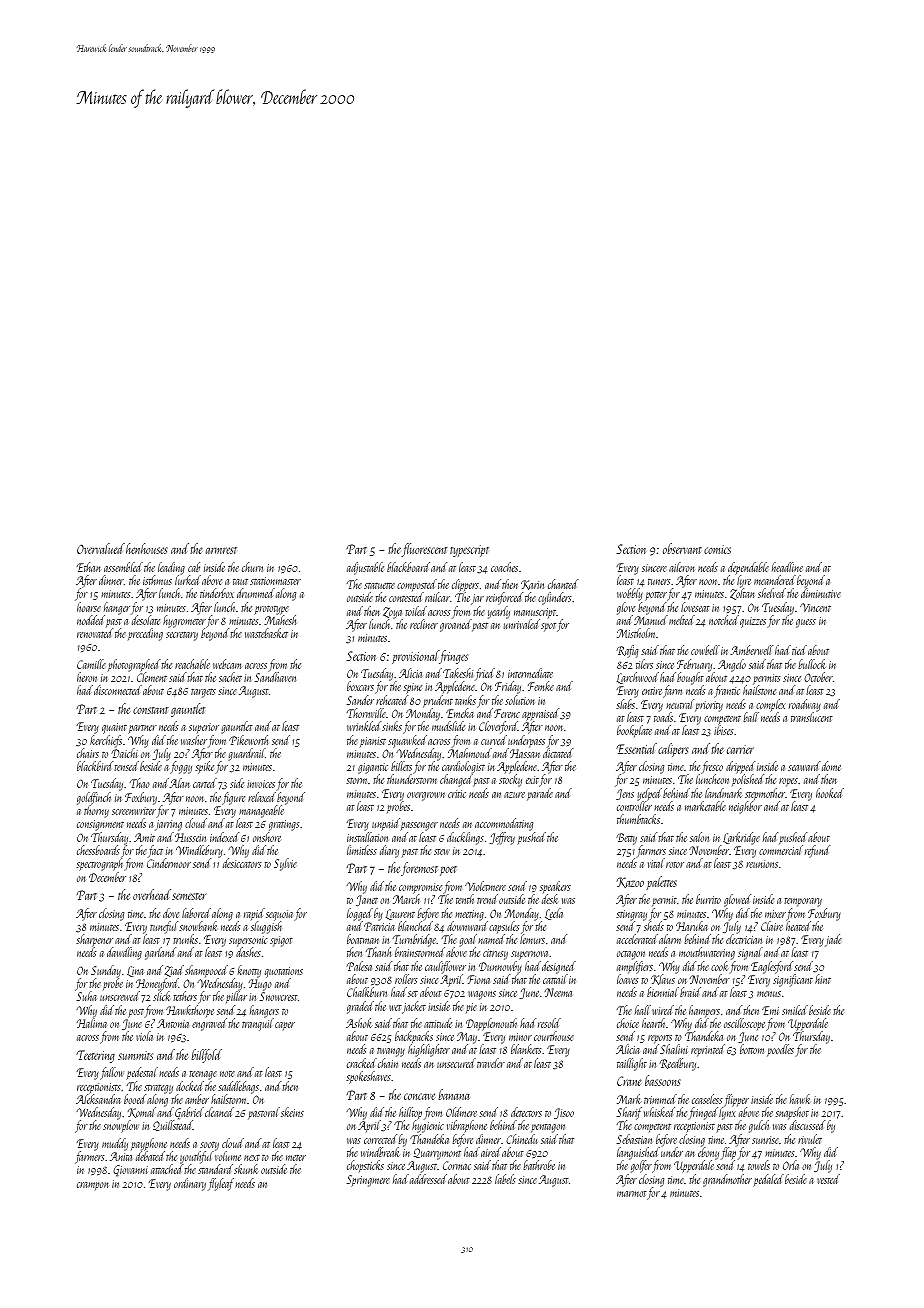 This screenshot has height=1308, width=924. What do you see at coordinates (792, 1114) in the screenshot?
I see `snapshot` at bounding box center [792, 1114].
